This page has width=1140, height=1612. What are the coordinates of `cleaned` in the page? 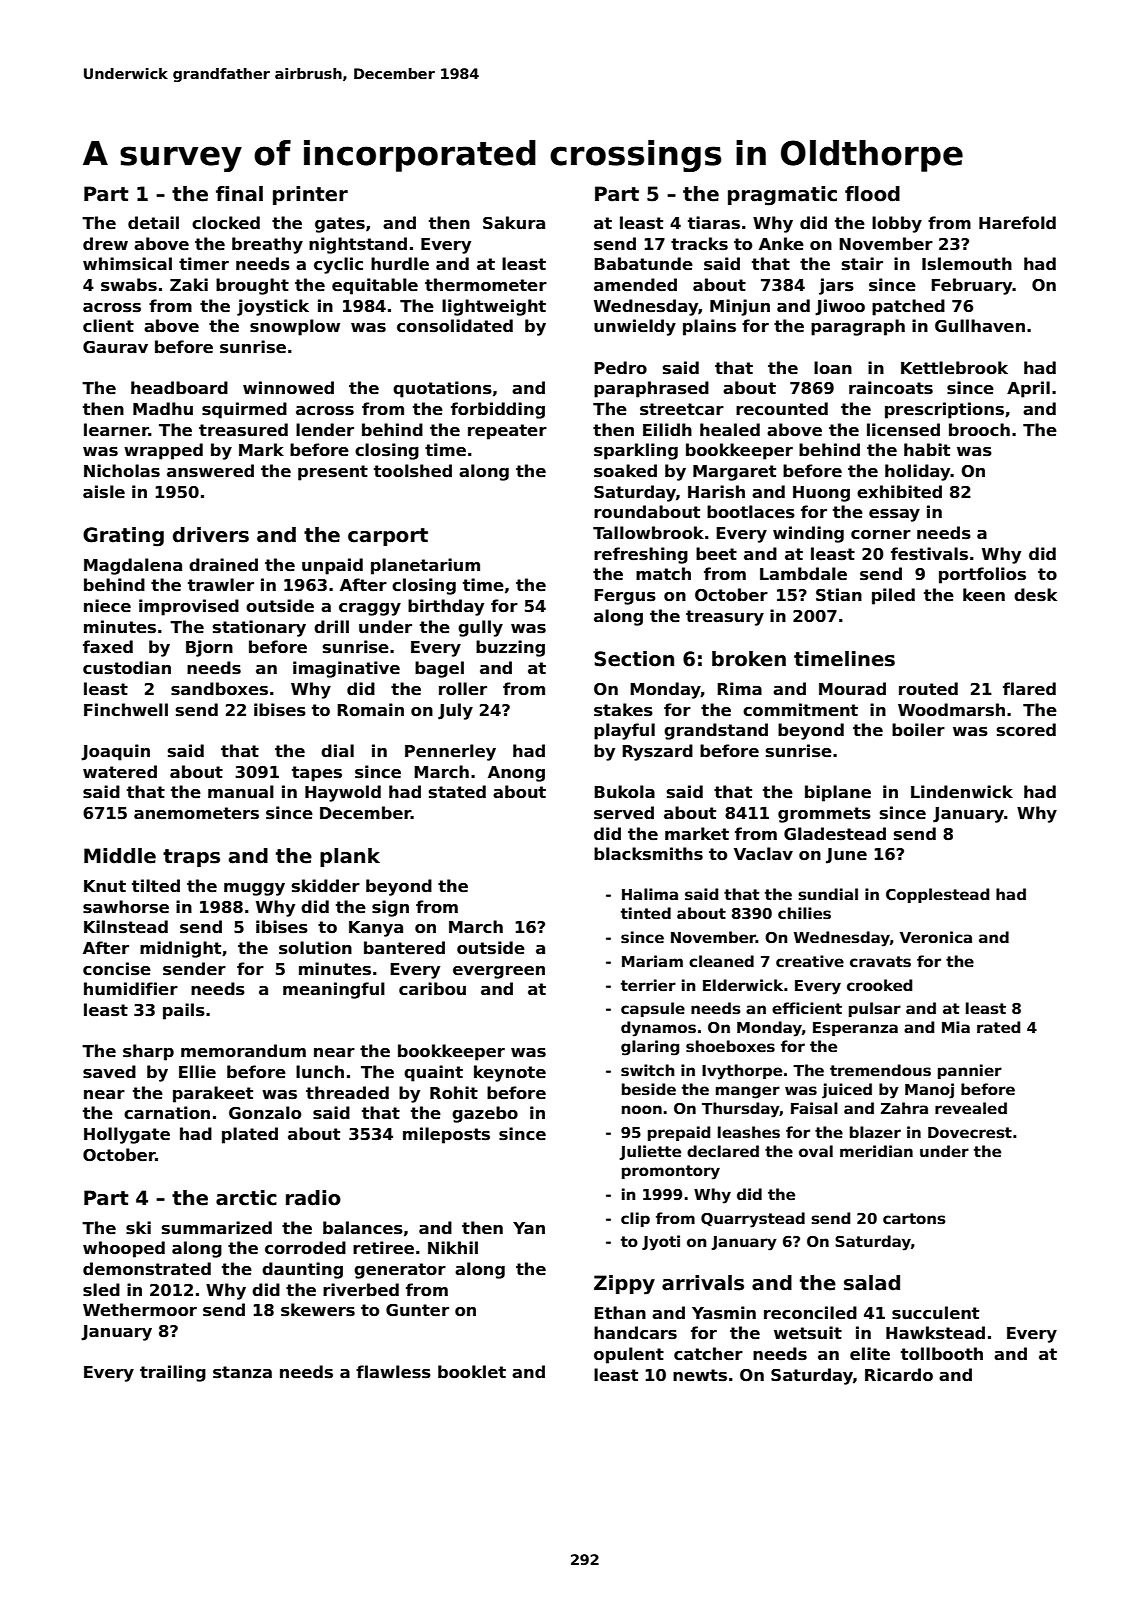 It's located at (721, 961).
